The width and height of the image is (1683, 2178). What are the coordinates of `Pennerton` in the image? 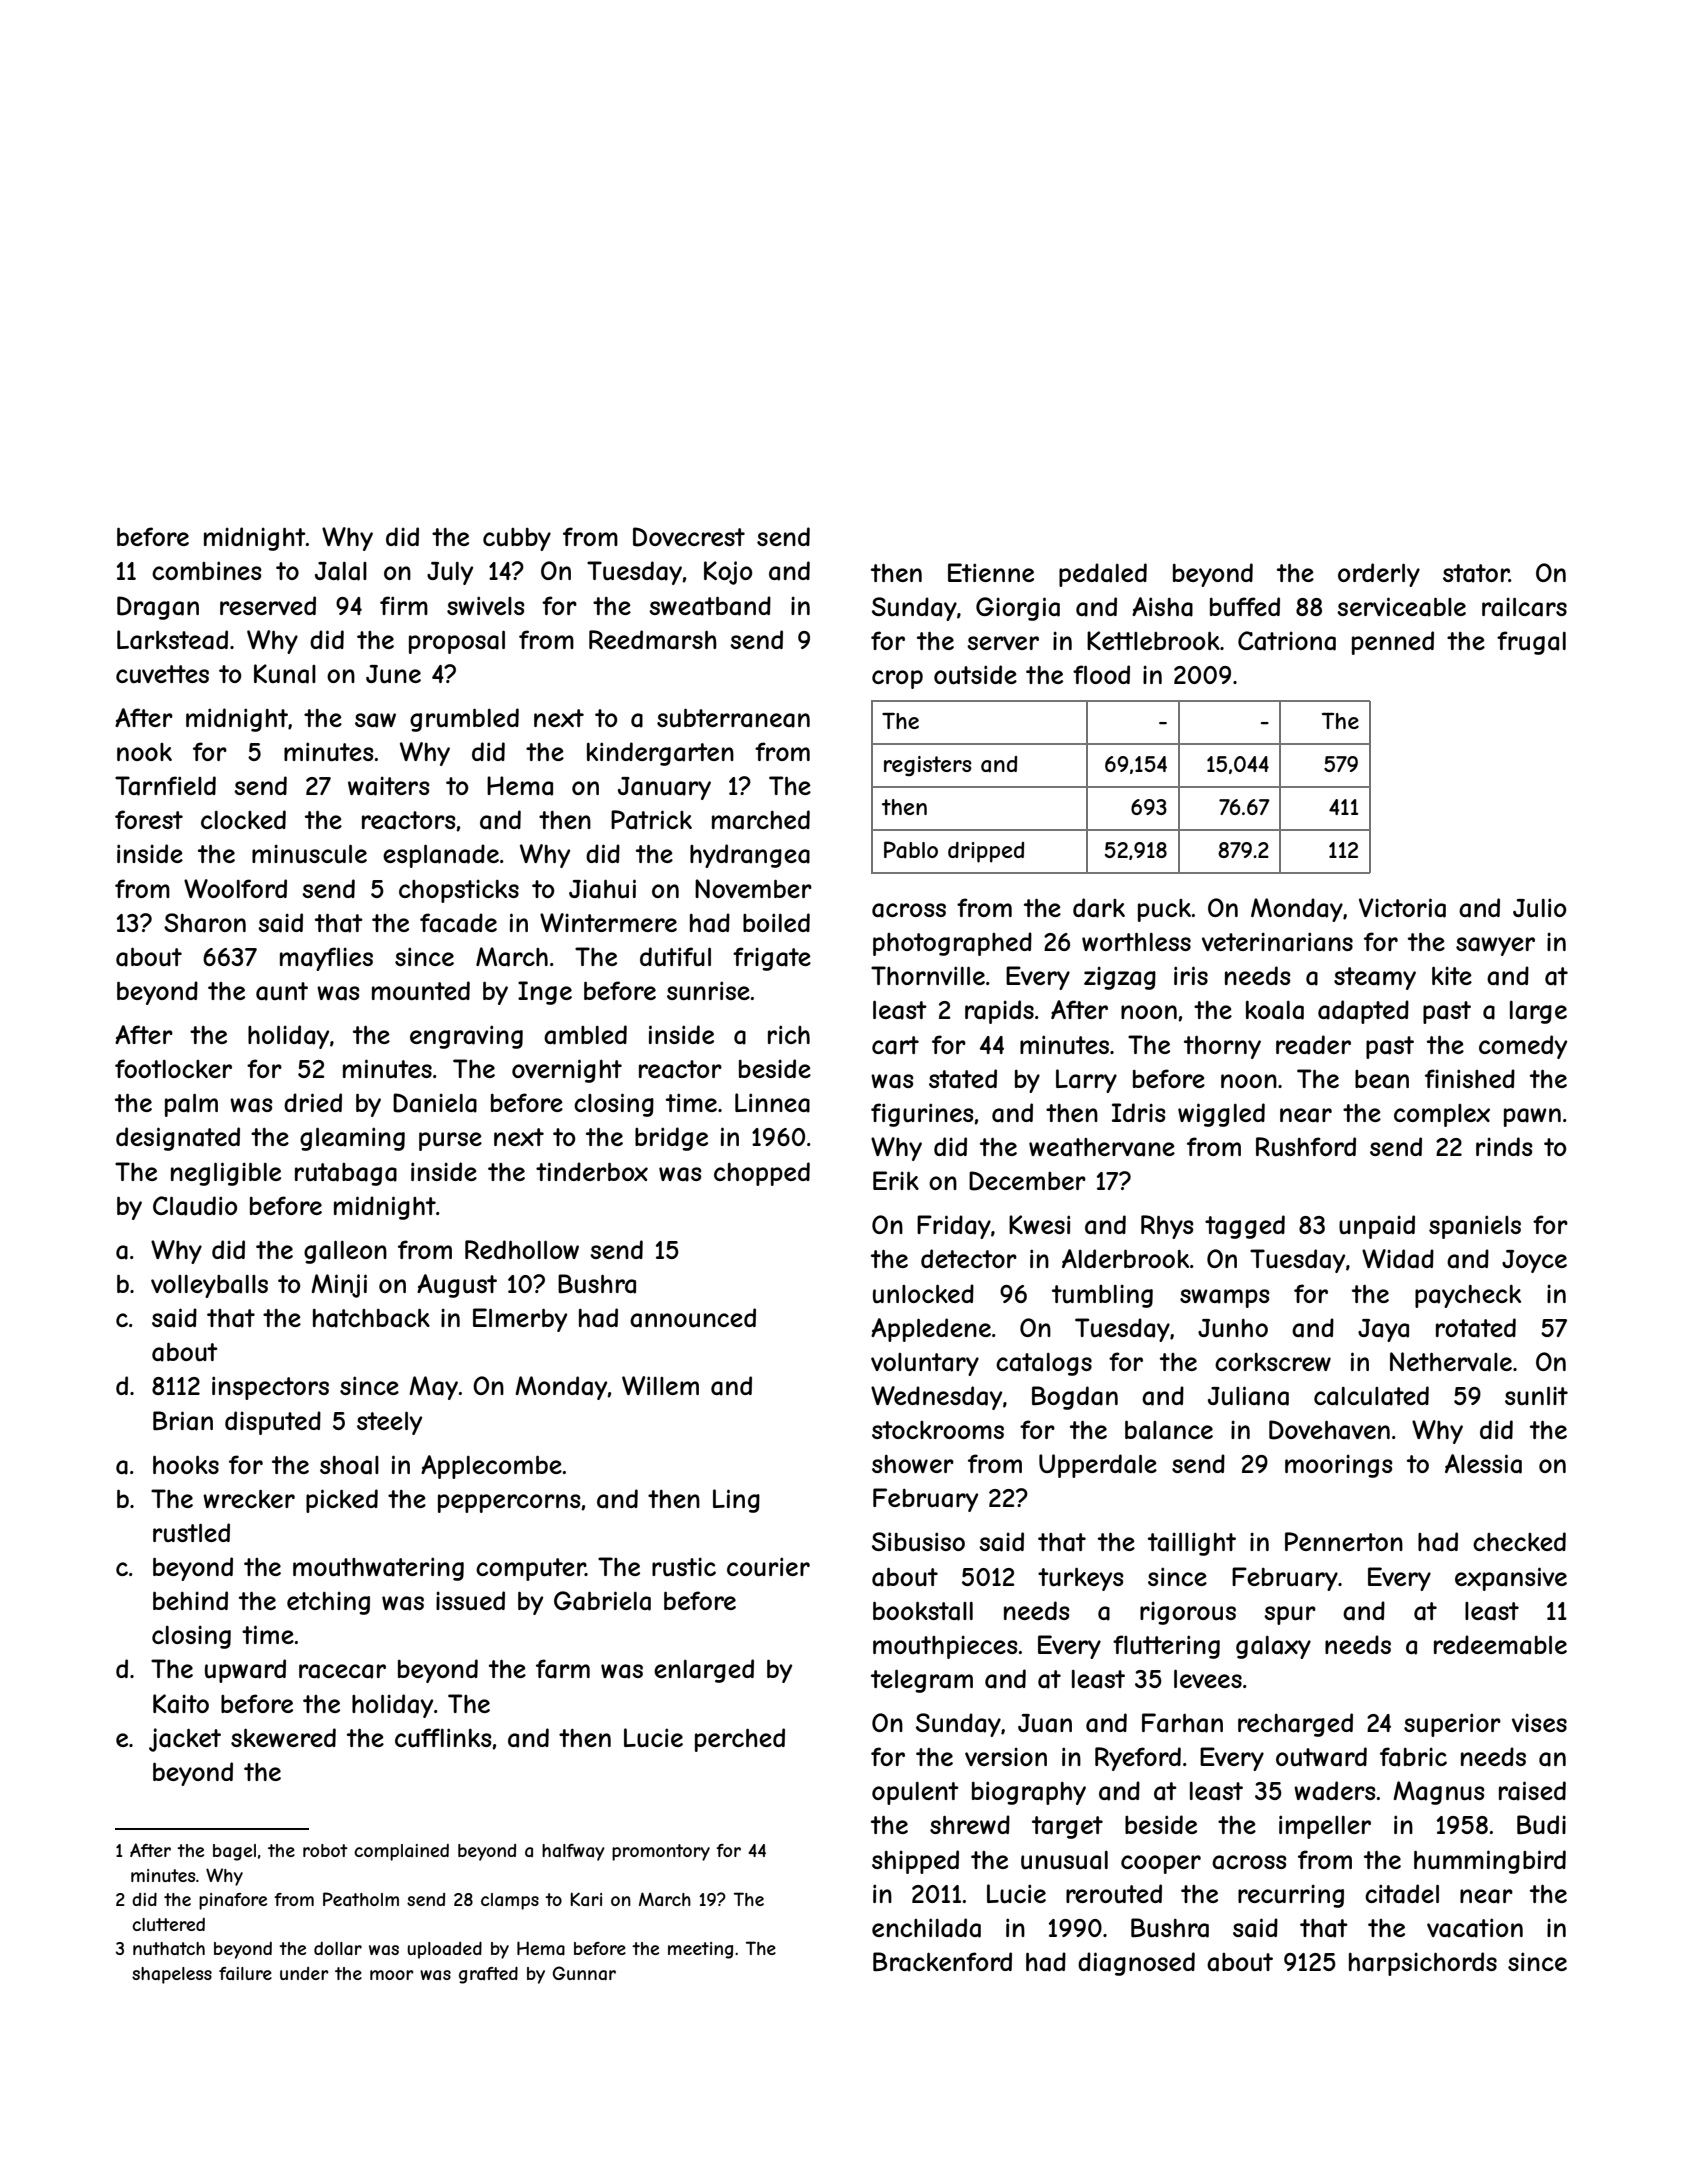 It's located at (1344, 1541).
